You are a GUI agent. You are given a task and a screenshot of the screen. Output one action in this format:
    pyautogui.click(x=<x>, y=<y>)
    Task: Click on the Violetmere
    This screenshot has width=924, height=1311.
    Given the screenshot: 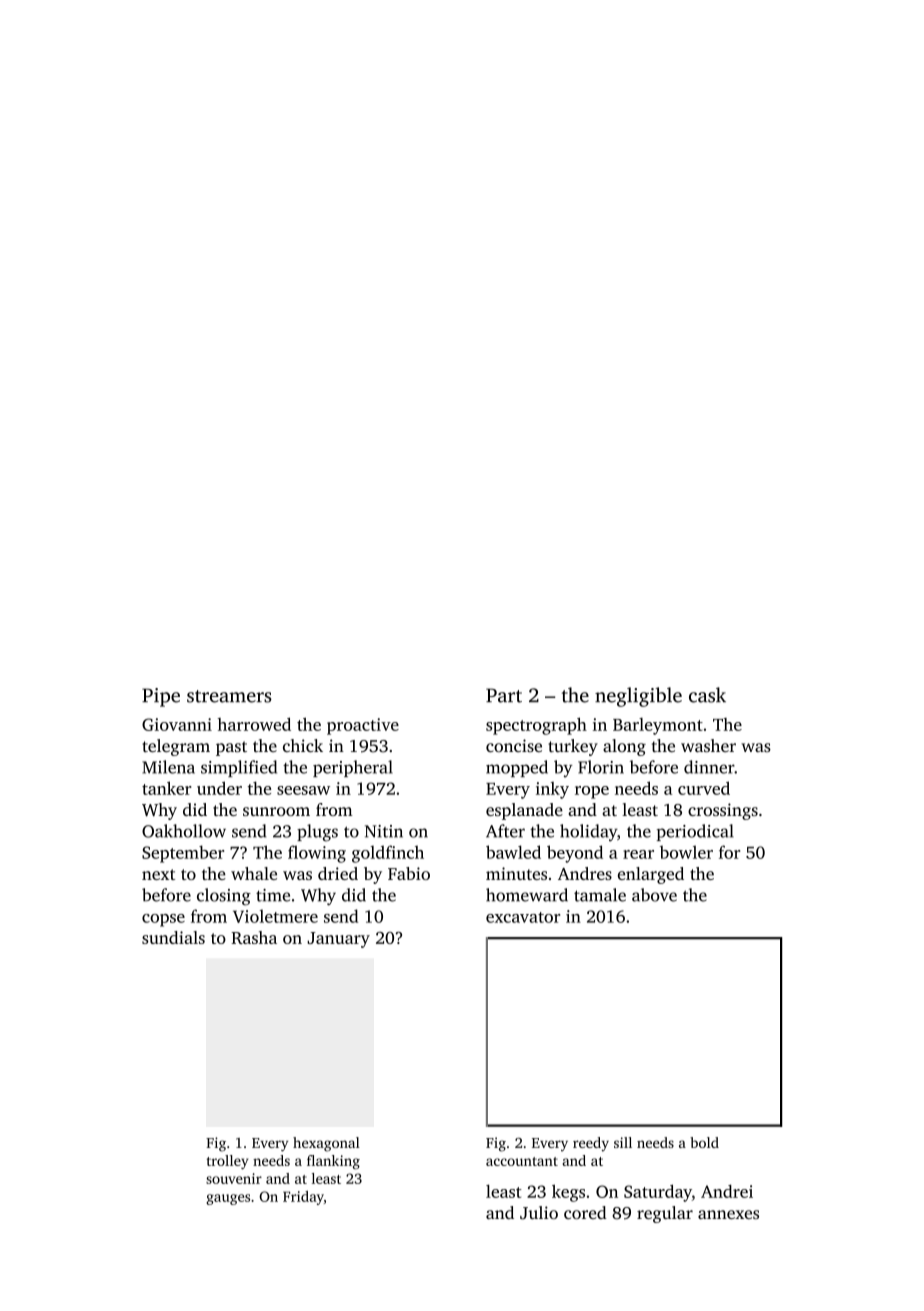 What is the action you would take?
    pyautogui.click(x=275, y=916)
